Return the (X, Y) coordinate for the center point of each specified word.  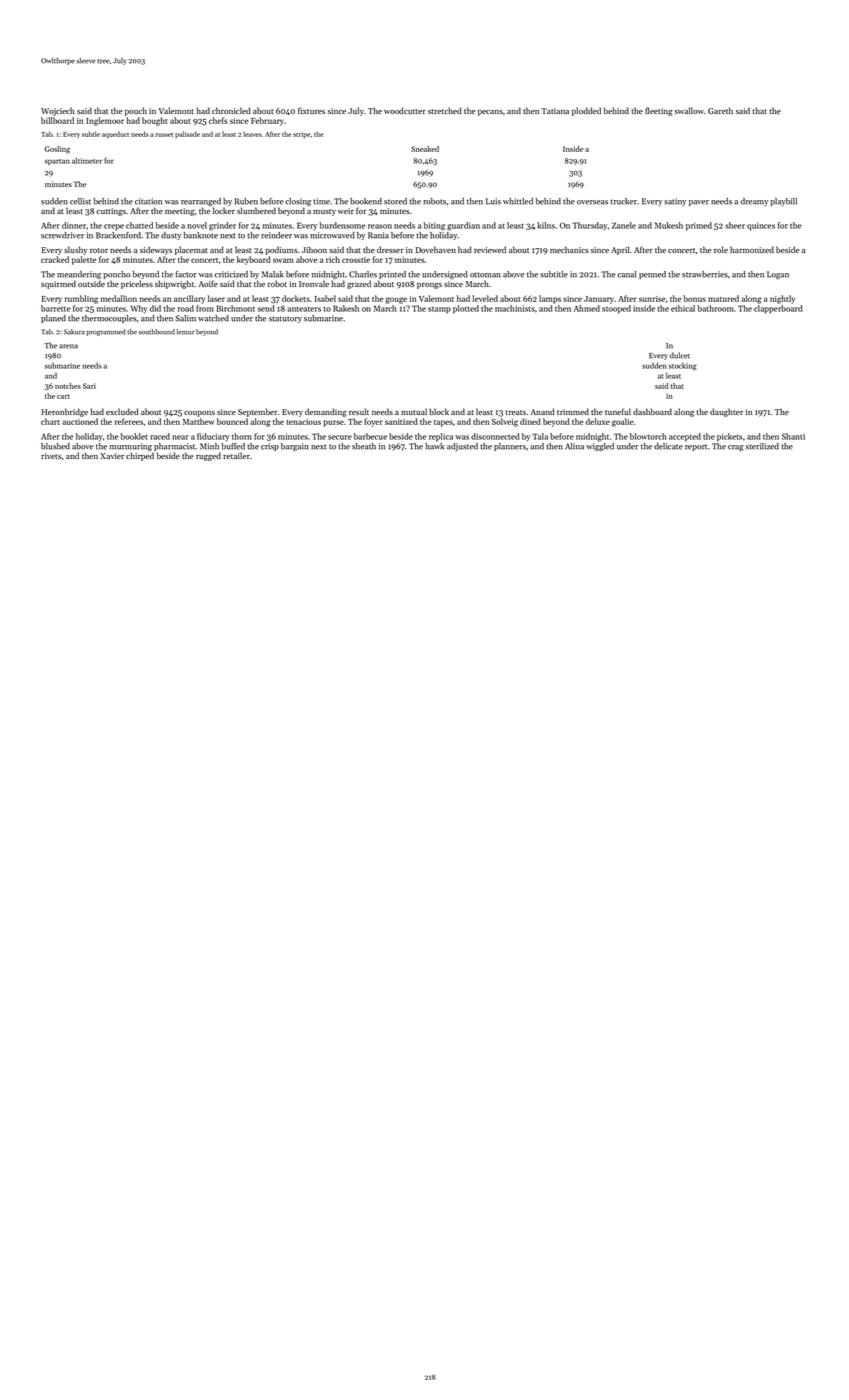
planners (510, 447)
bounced (232, 421)
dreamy (754, 202)
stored (395, 201)
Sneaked (425, 149)
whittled (518, 201)
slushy (75, 250)
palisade (187, 134)
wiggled (600, 447)
